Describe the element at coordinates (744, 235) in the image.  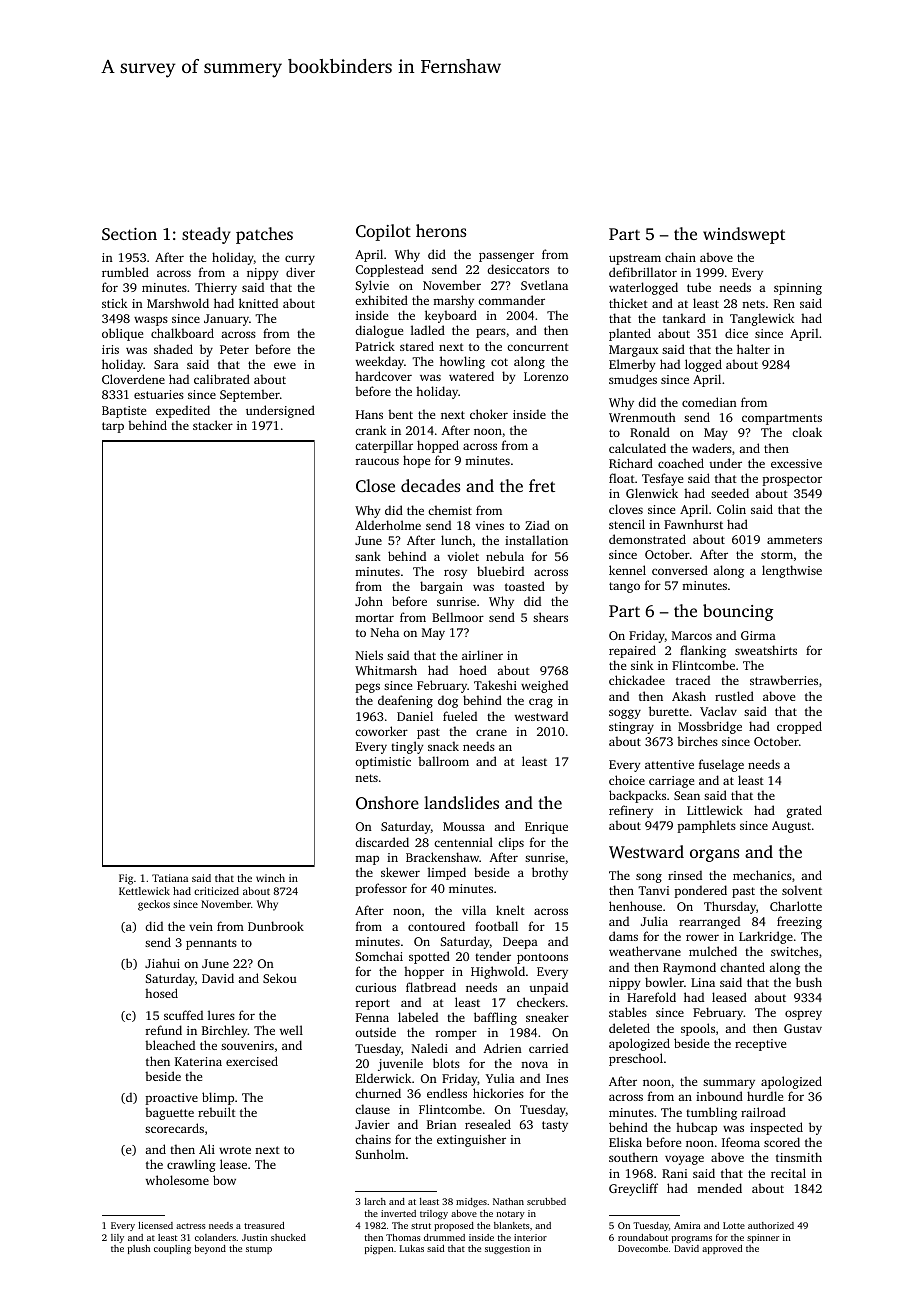
I see `windswept` at that location.
